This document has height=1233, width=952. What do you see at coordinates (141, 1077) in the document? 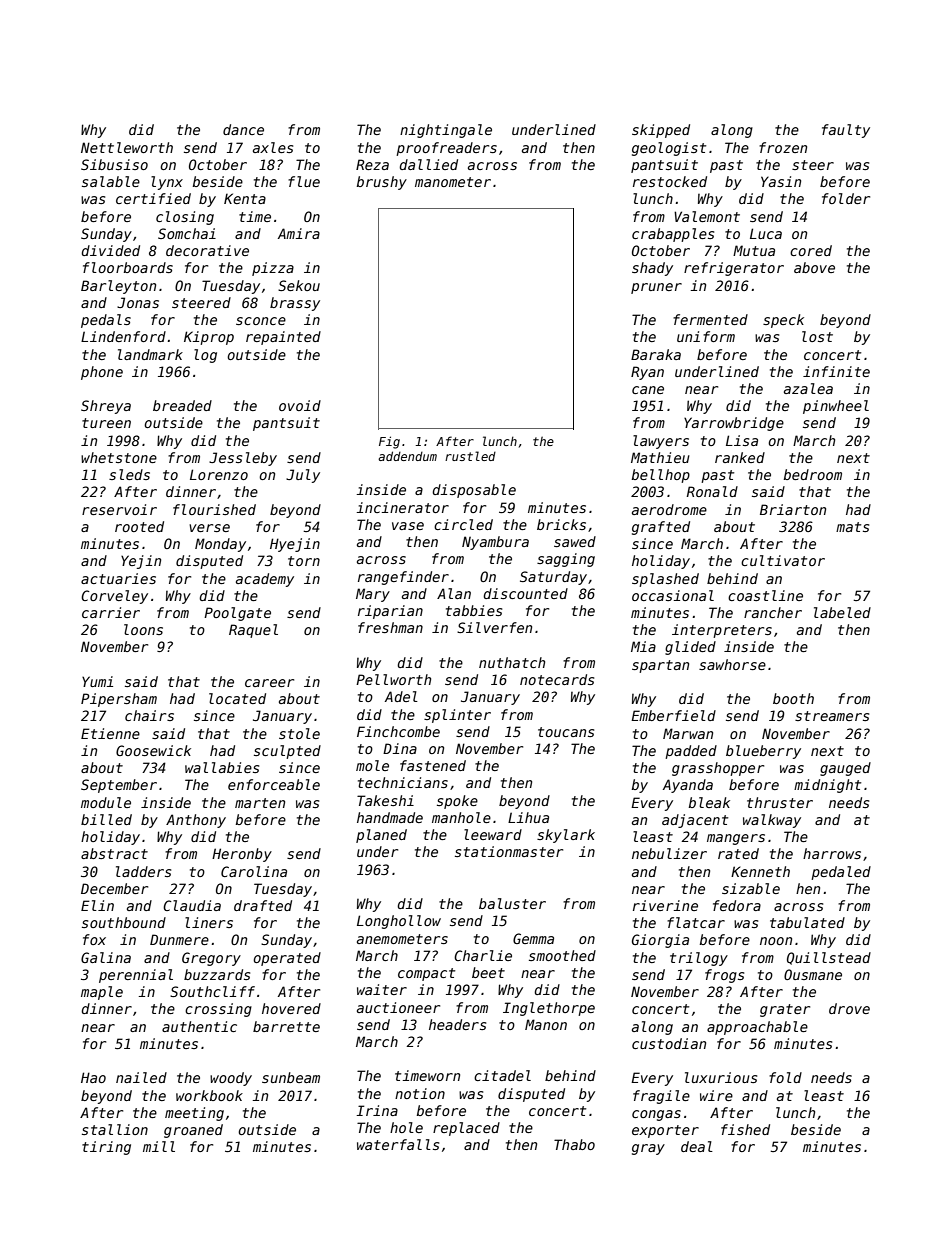
I see `nailed` at bounding box center [141, 1077].
